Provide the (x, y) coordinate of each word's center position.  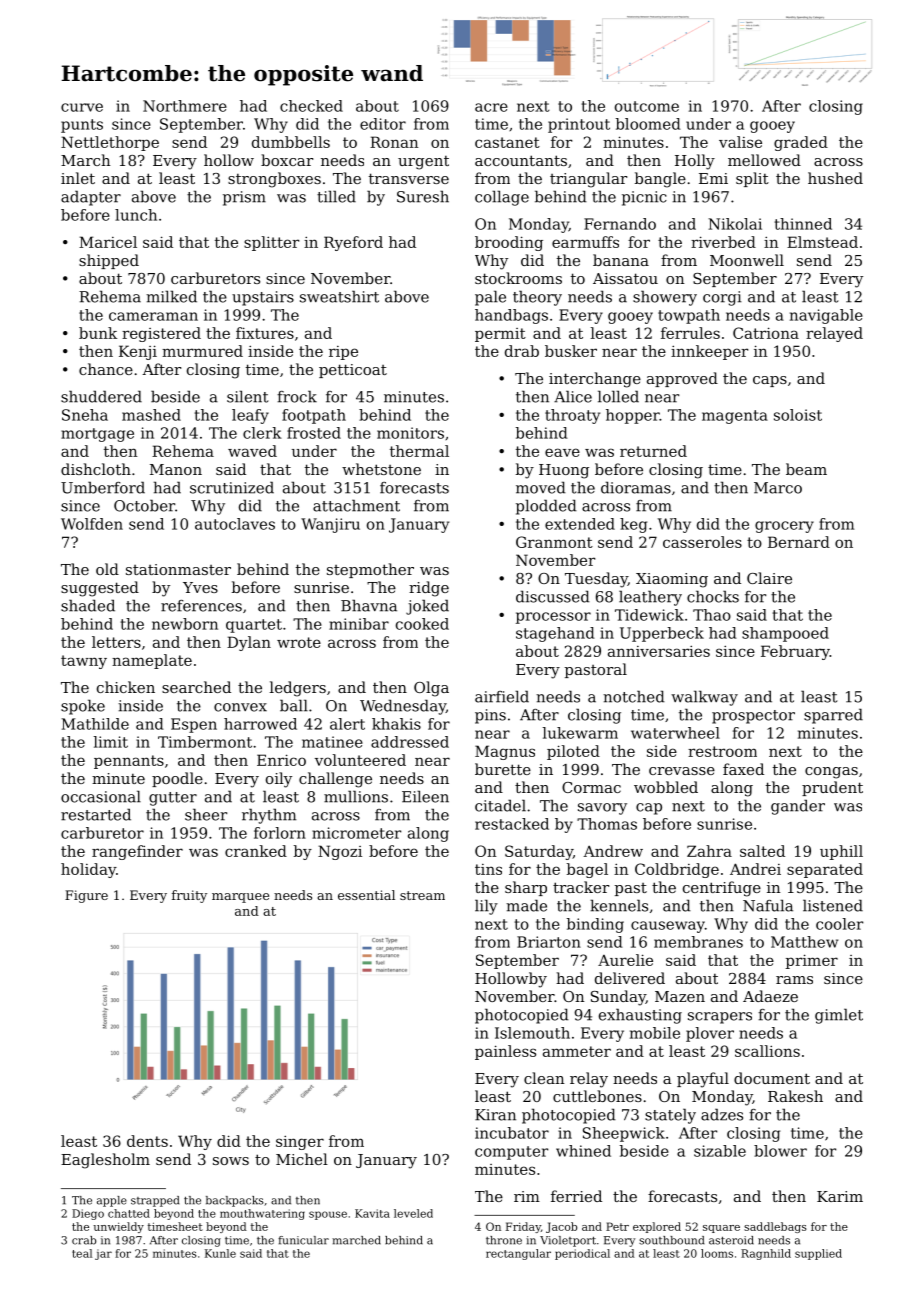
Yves (200, 587)
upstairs (263, 298)
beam (806, 469)
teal (82, 1253)
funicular (303, 1240)
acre (491, 107)
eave (562, 452)
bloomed (648, 124)
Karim (840, 1196)
